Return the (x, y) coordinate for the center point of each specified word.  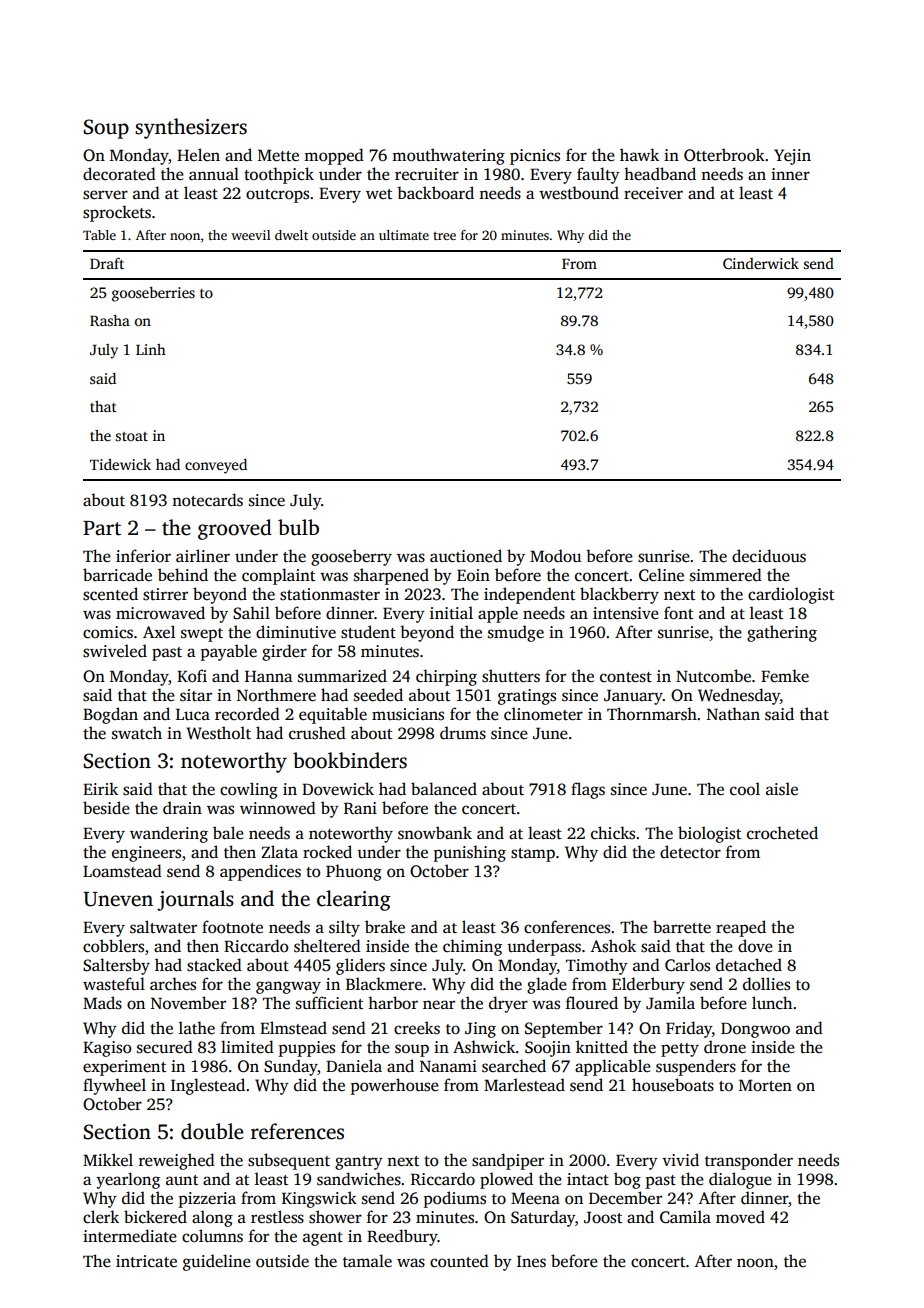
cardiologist (791, 595)
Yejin (792, 157)
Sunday (291, 1067)
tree (444, 236)
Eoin (473, 575)
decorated (119, 174)
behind (183, 574)
